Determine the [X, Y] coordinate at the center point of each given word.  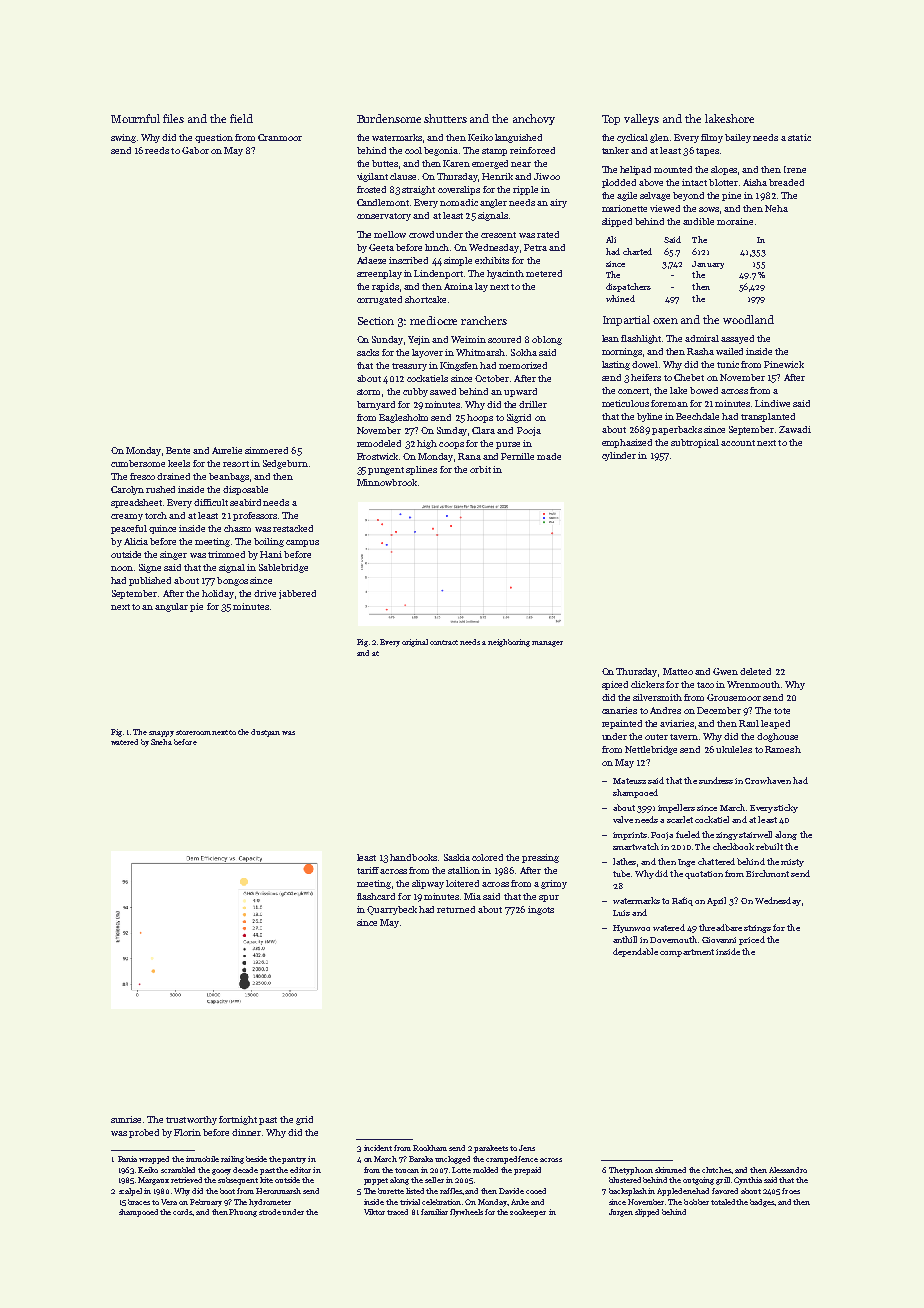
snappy [161, 734]
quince [162, 529]
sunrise [126, 1119]
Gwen [725, 671]
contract [444, 642]
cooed [536, 1191]
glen [659, 138]
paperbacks [677, 430]
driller [533, 404]
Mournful [135, 118]
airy [558, 203]
